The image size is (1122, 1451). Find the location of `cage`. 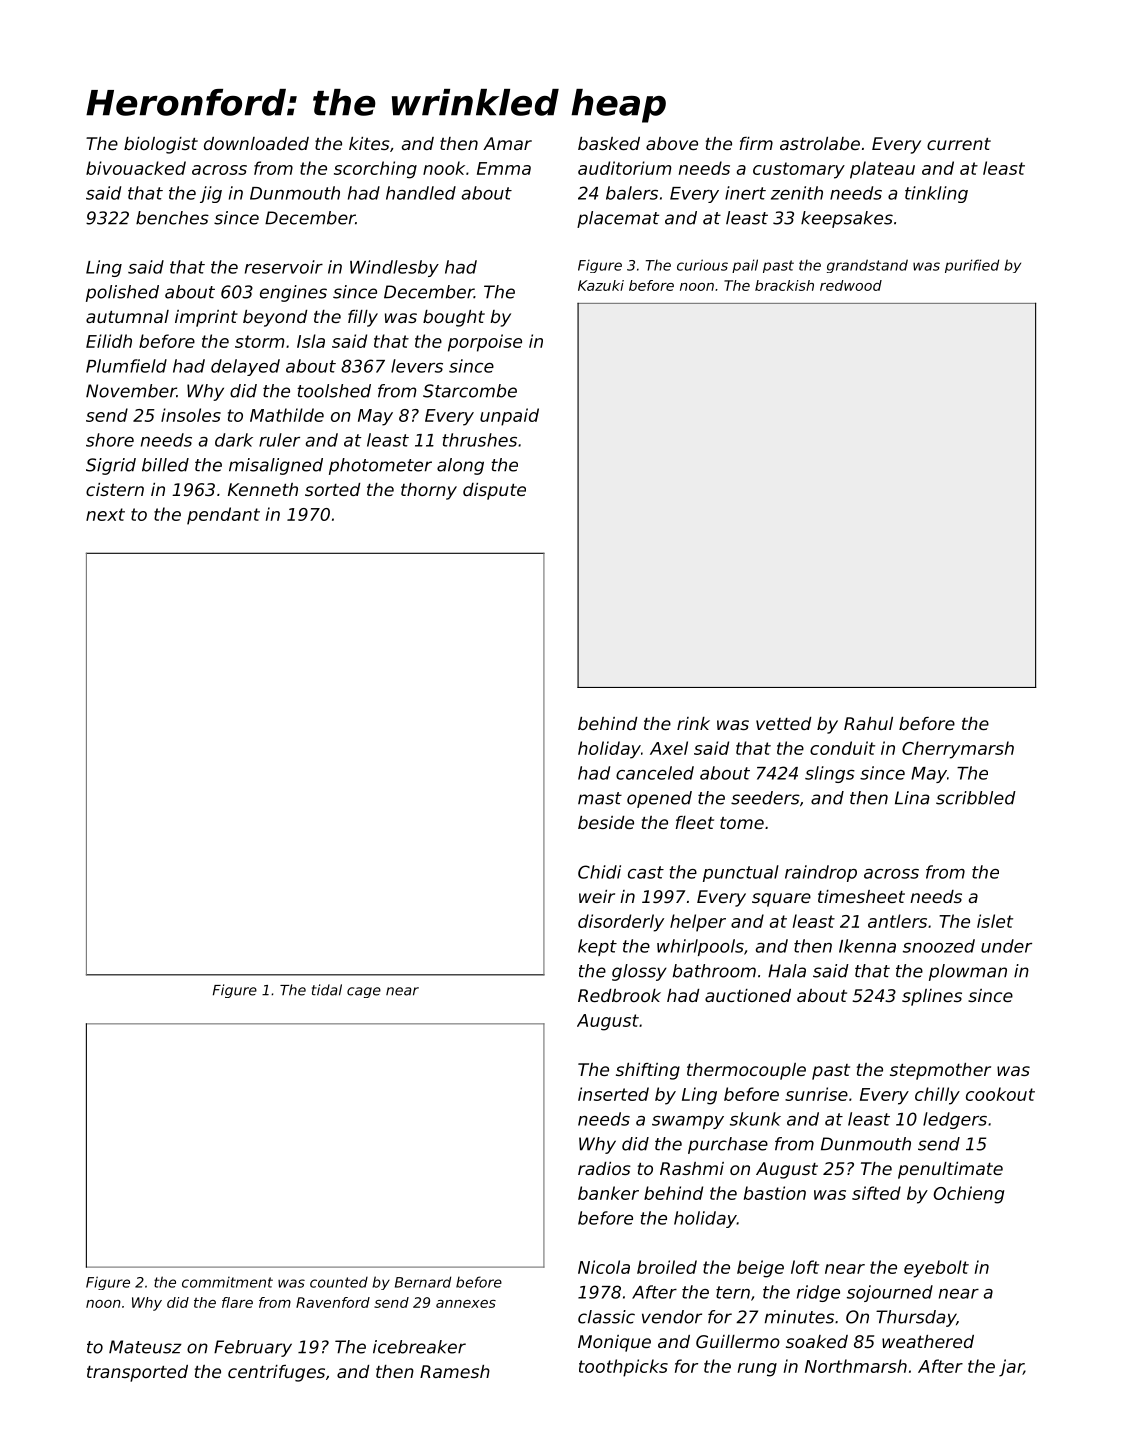

cage is located at coordinates (364, 992).
